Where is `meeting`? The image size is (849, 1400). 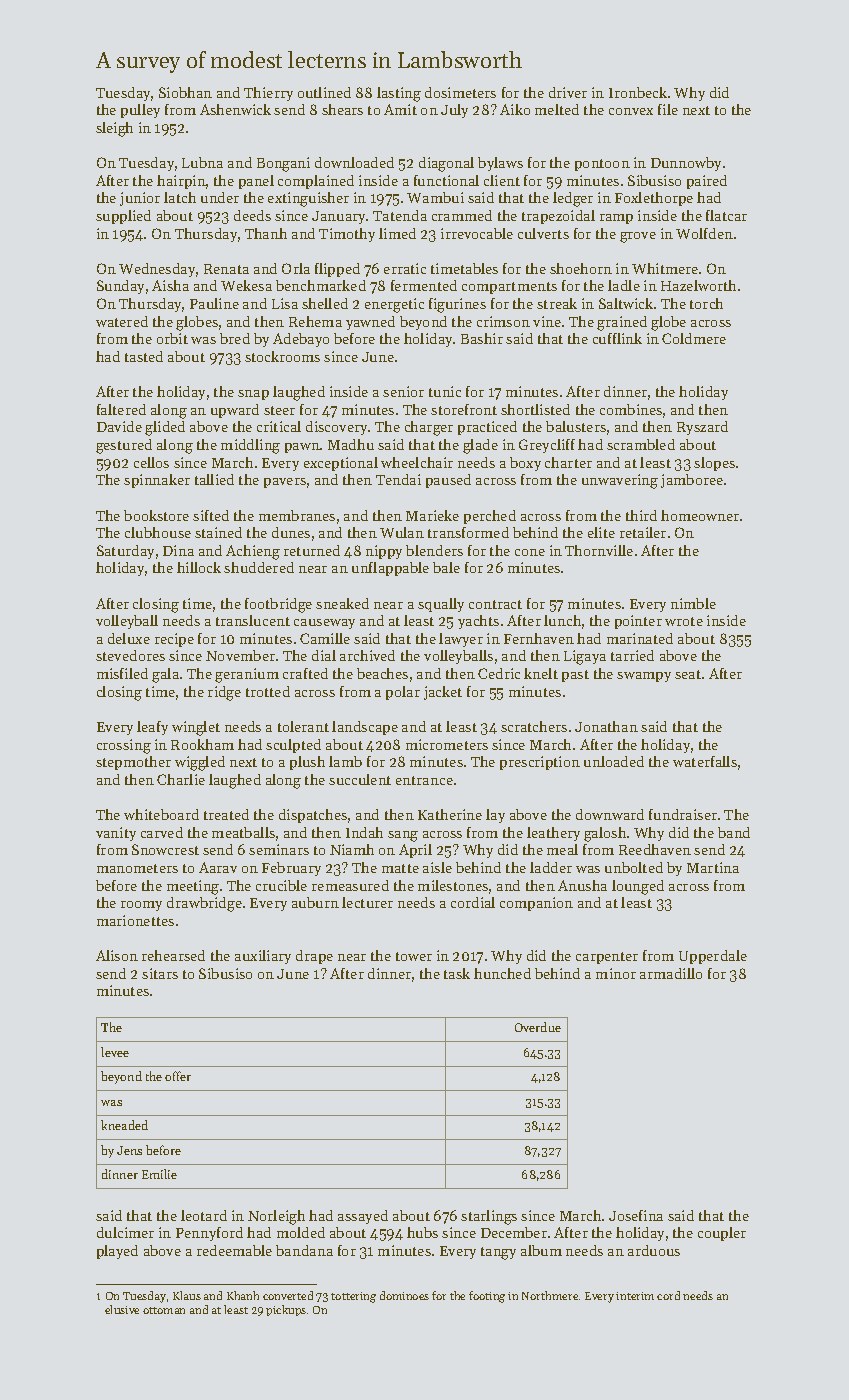
meeting is located at coordinates (193, 887).
